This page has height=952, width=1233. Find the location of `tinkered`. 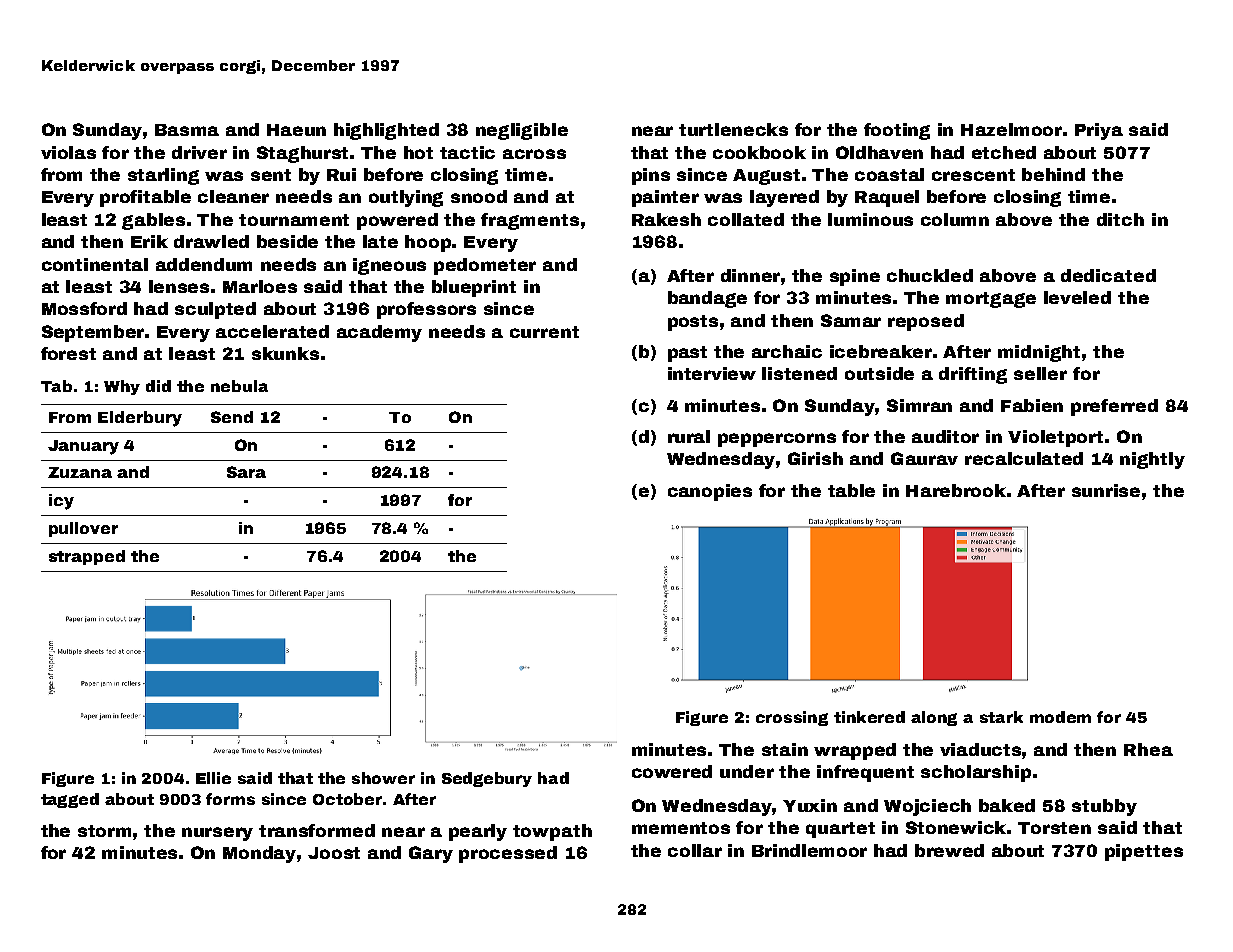

tinkered is located at coordinates (869, 717).
